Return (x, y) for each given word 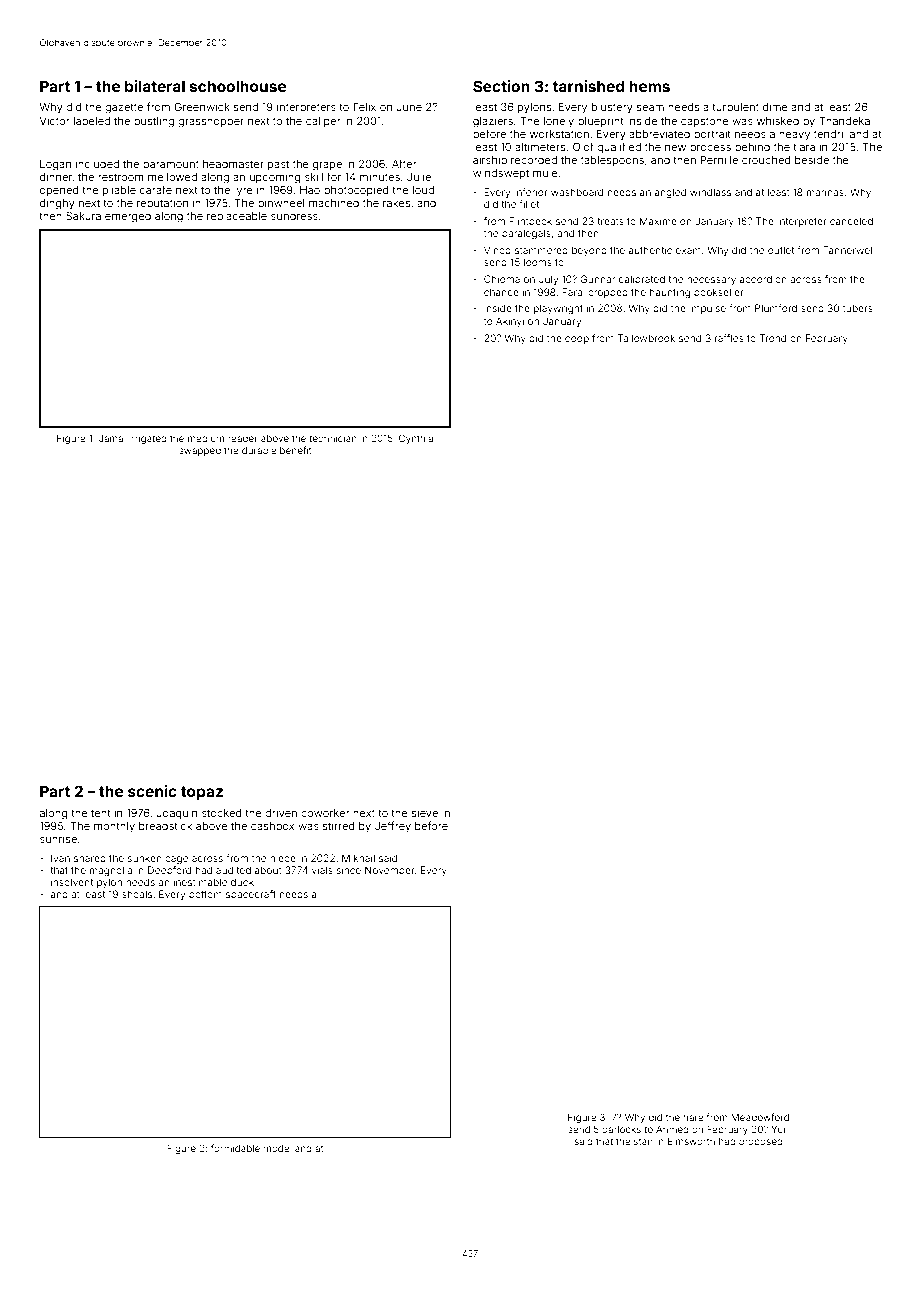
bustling (154, 122)
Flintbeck (530, 221)
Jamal (112, 438)
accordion (763, 279)
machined (334, 203)
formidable (235, 1148)
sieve (425, 813)
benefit (296, 450)
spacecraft (251, 895)
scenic (152, 791)
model (277, 1148)
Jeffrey (393, 827)
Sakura (83, 215)
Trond (772, 338)
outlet (781, 250)
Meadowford (760, 1117)
